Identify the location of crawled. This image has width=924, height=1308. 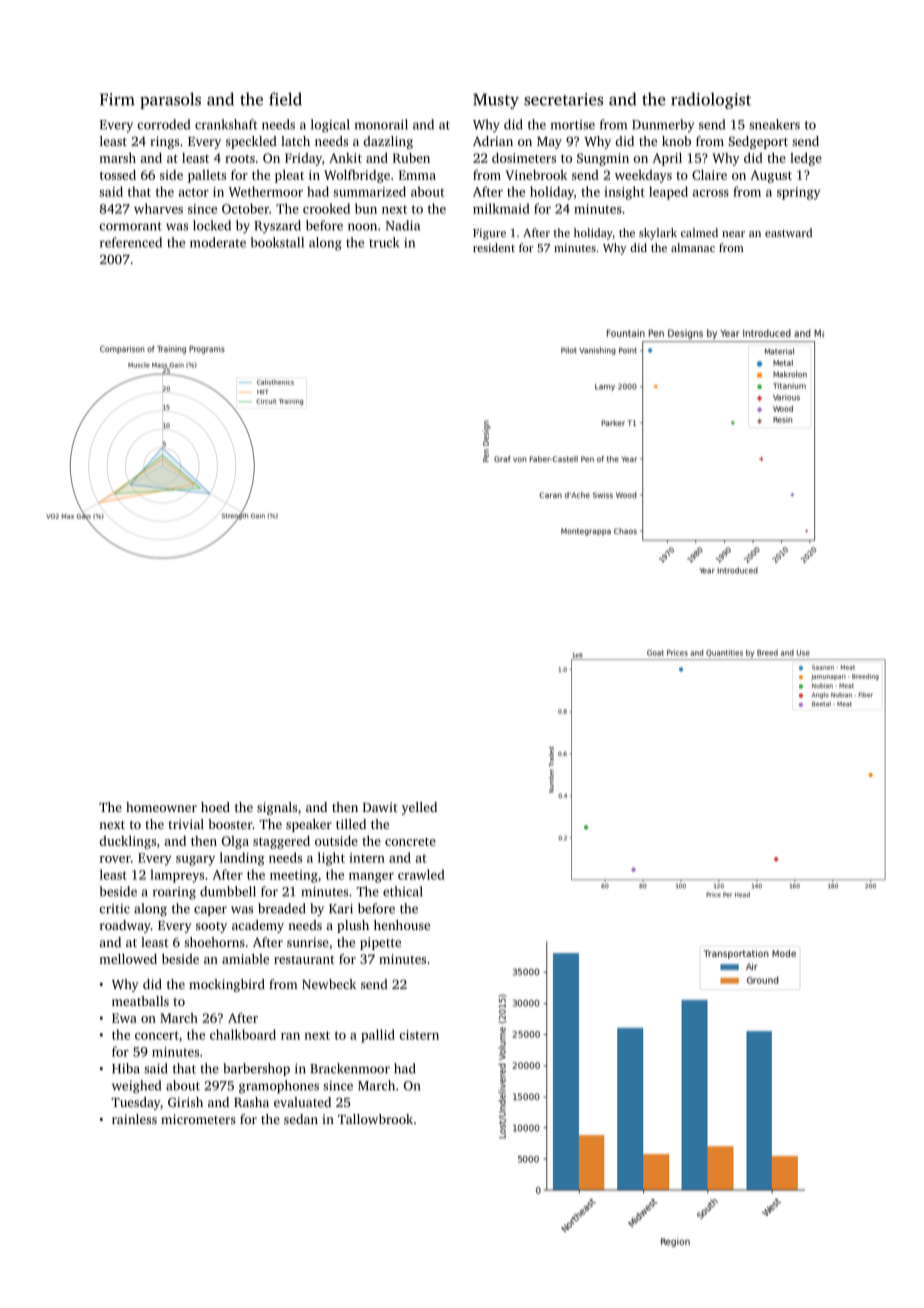
(421, 874).
